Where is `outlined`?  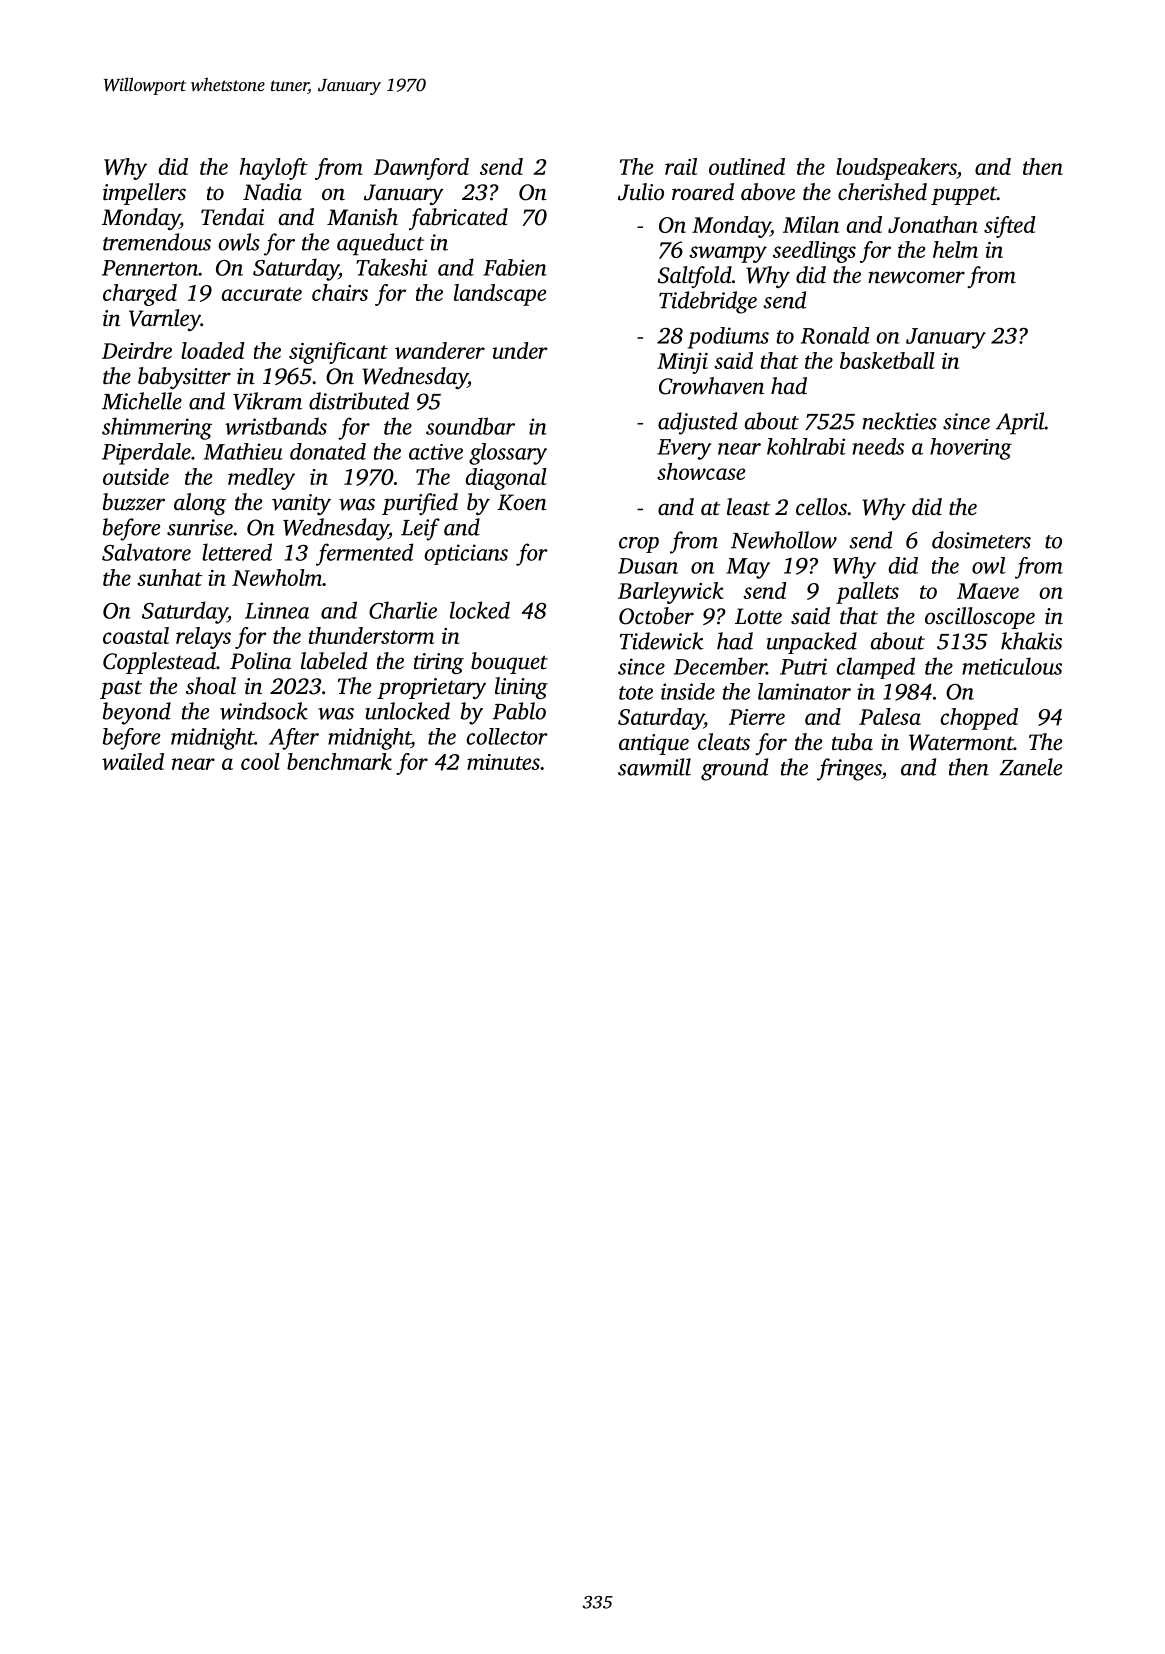 outlined is located at coordinates (747, 166).
